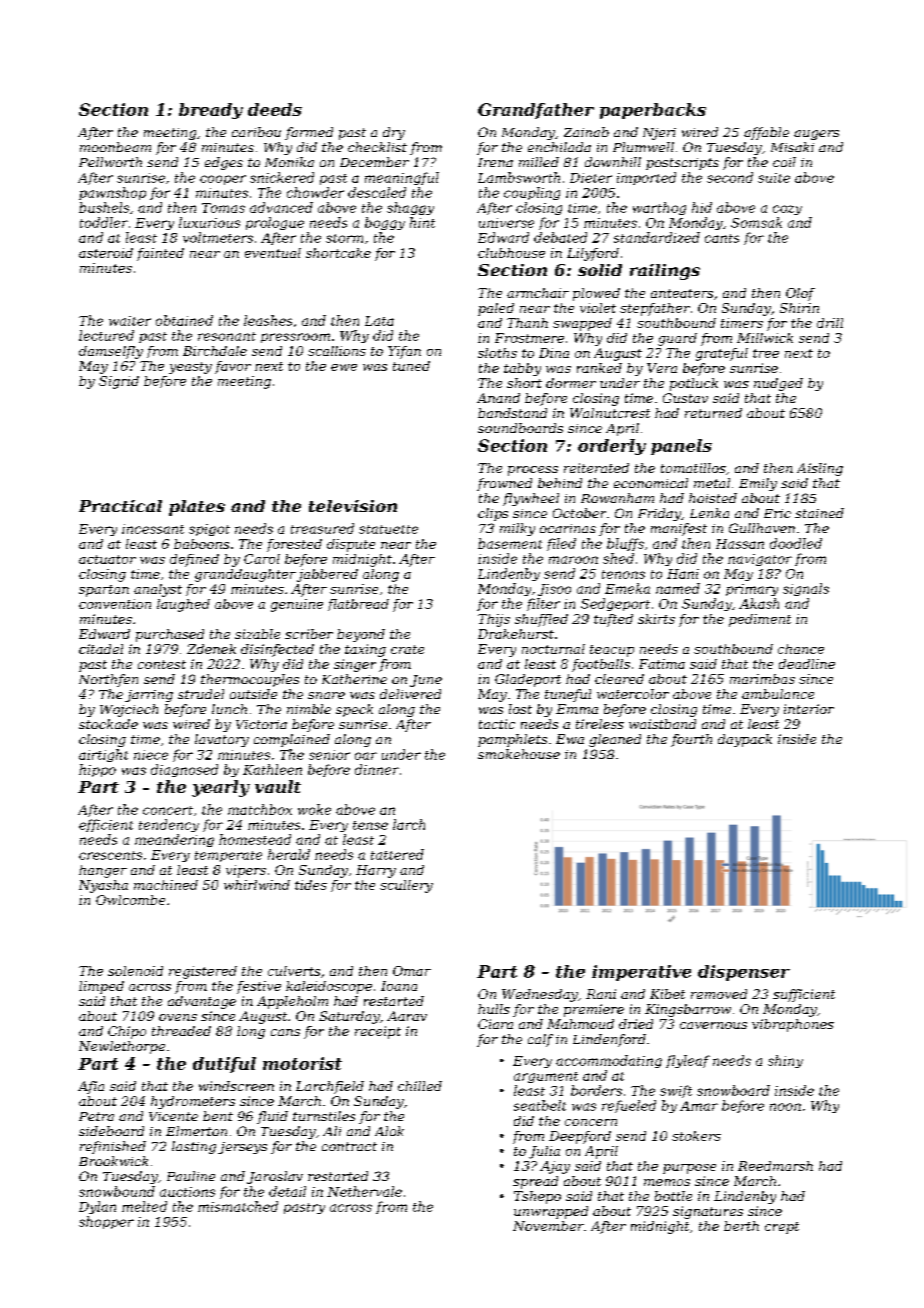 The height and width of the screenshot is (1308, 924). I want to click on plates, so click(197, 508).
